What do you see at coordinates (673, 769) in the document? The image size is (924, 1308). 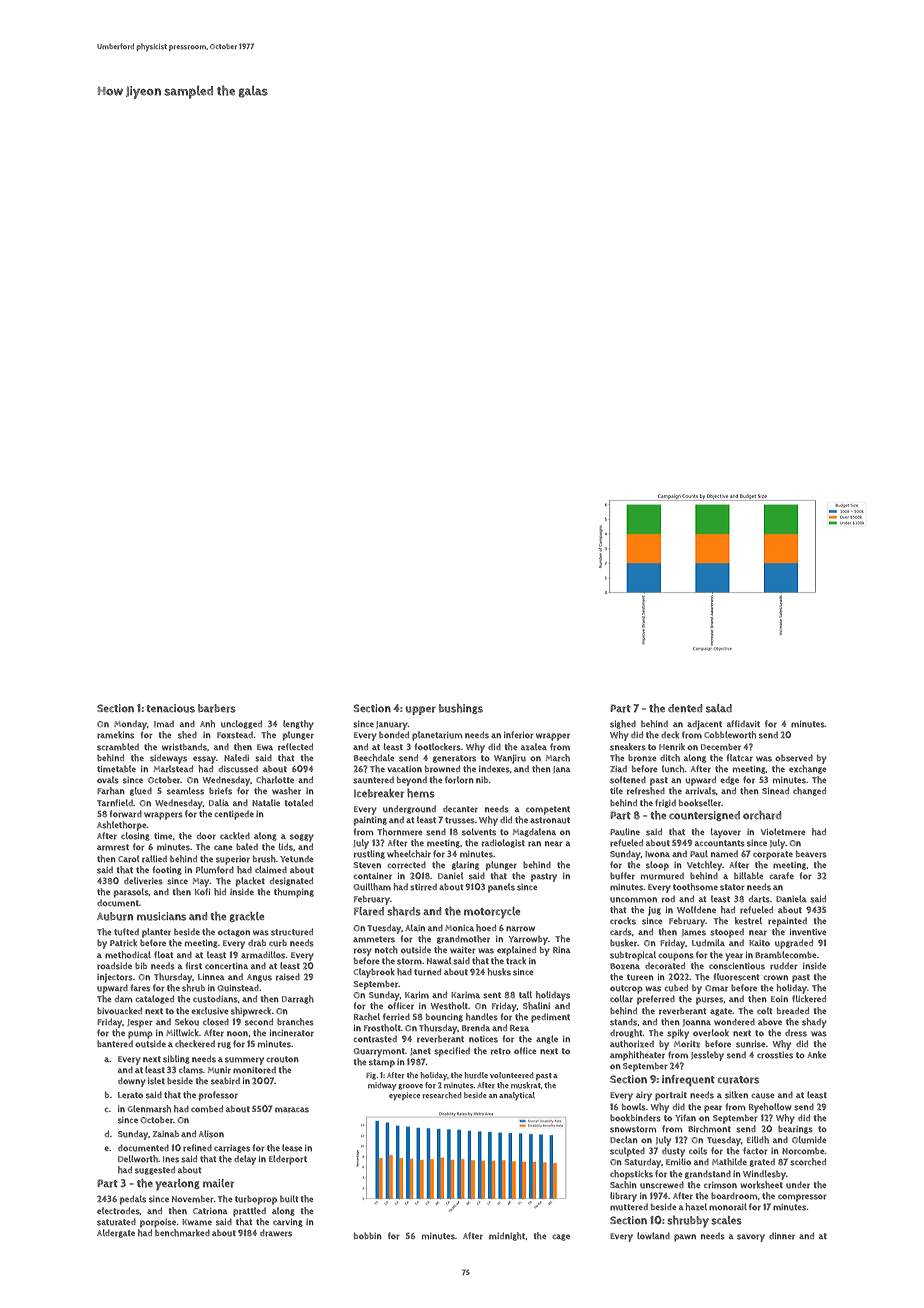 I see `lunch` at bounding box center [673, 769].
